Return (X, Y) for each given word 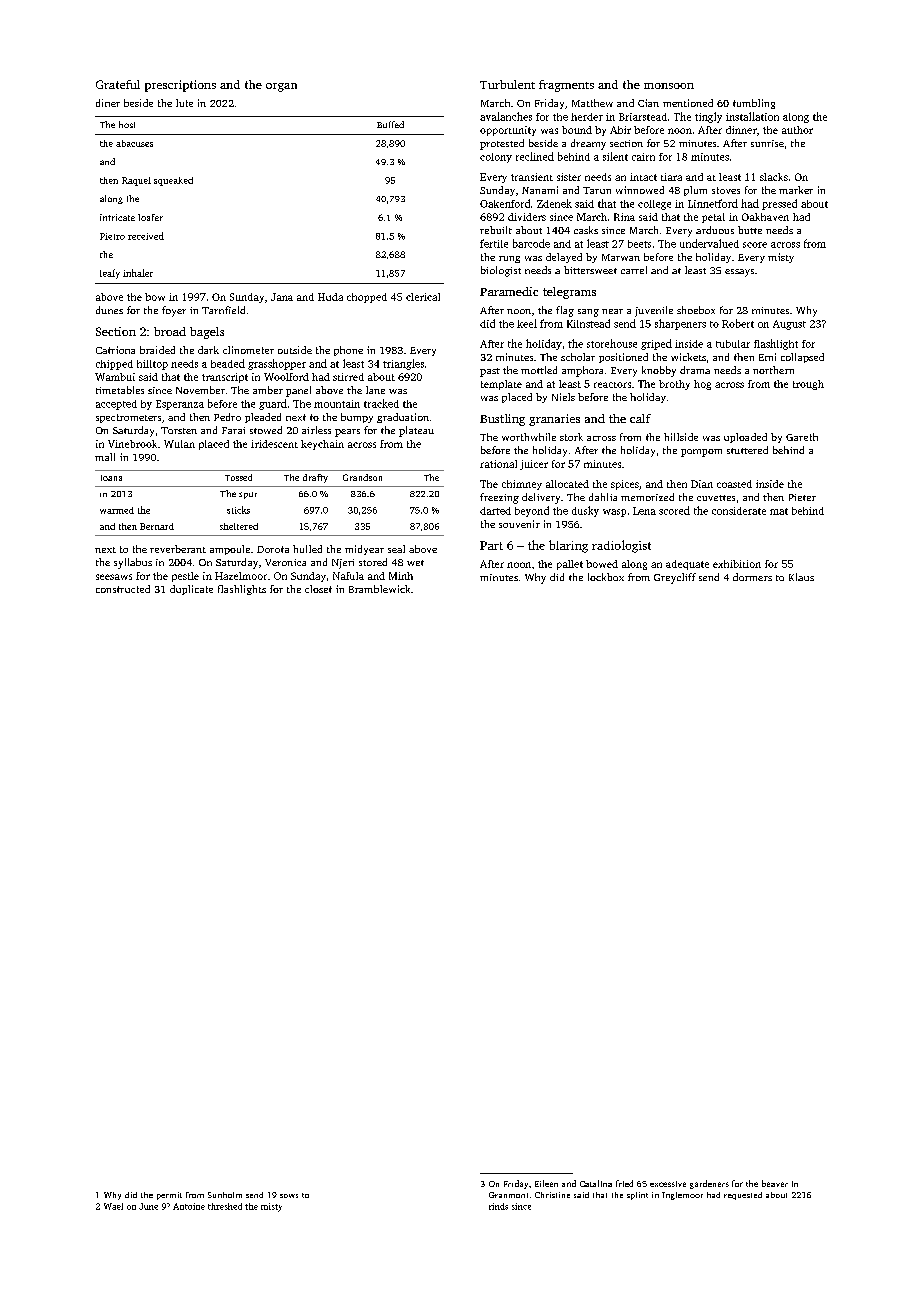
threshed (225, 1206)
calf (640, 418)
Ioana (111, 478)
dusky (585, 511)
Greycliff (675, 578)
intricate (117, 217)
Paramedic (509, 291)
